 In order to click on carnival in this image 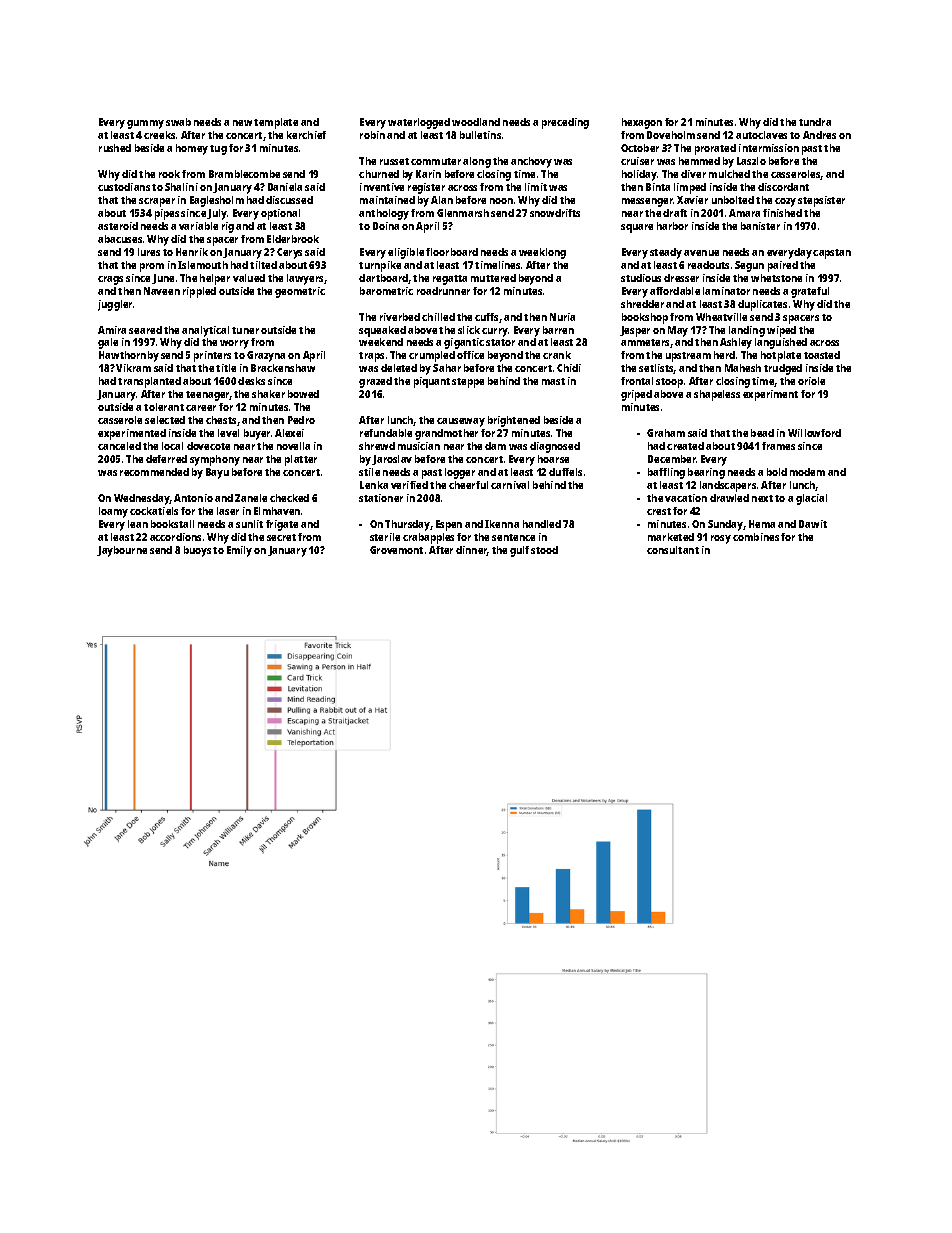, I will do `click(510, 485)`.
